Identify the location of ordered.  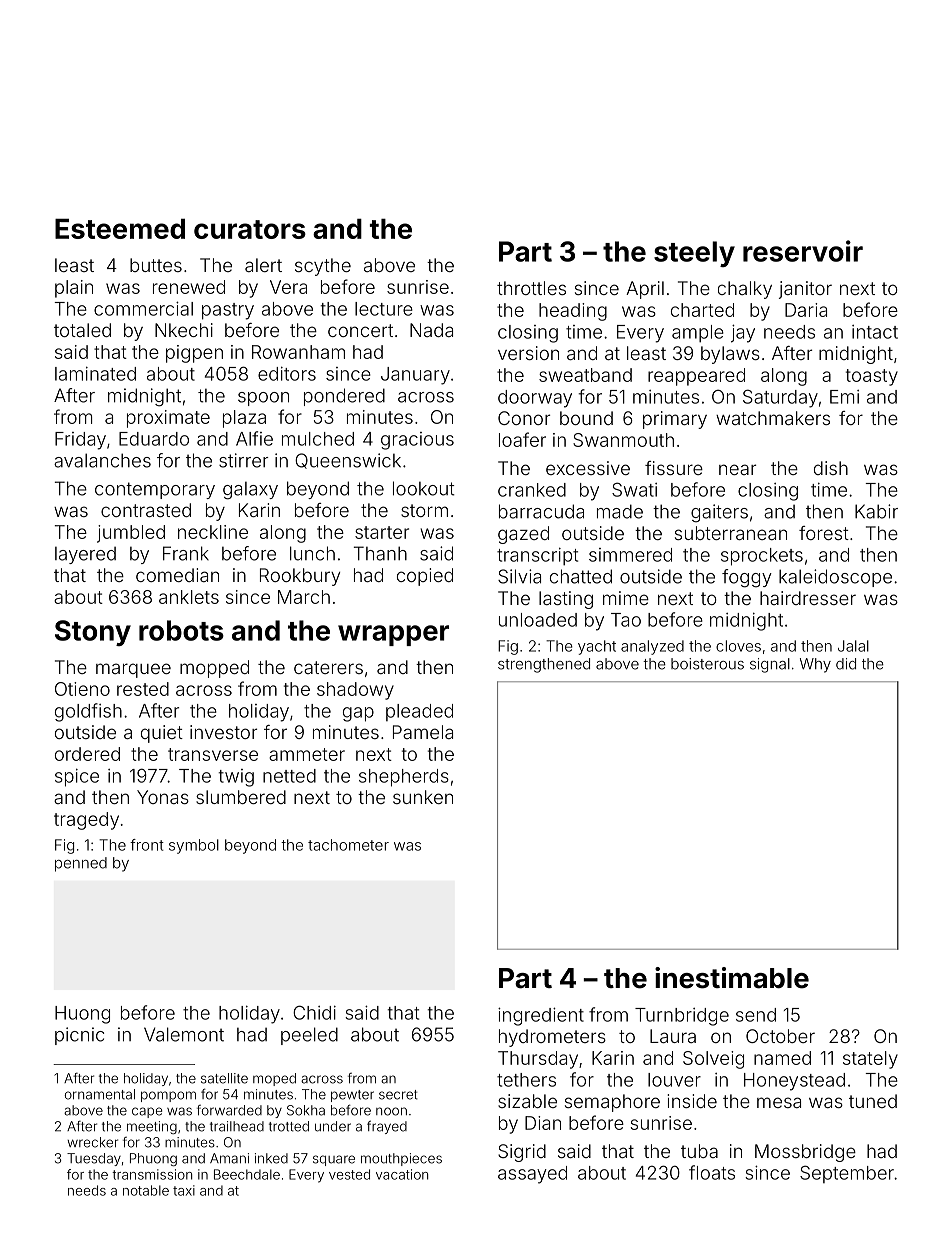
(87, 754).
